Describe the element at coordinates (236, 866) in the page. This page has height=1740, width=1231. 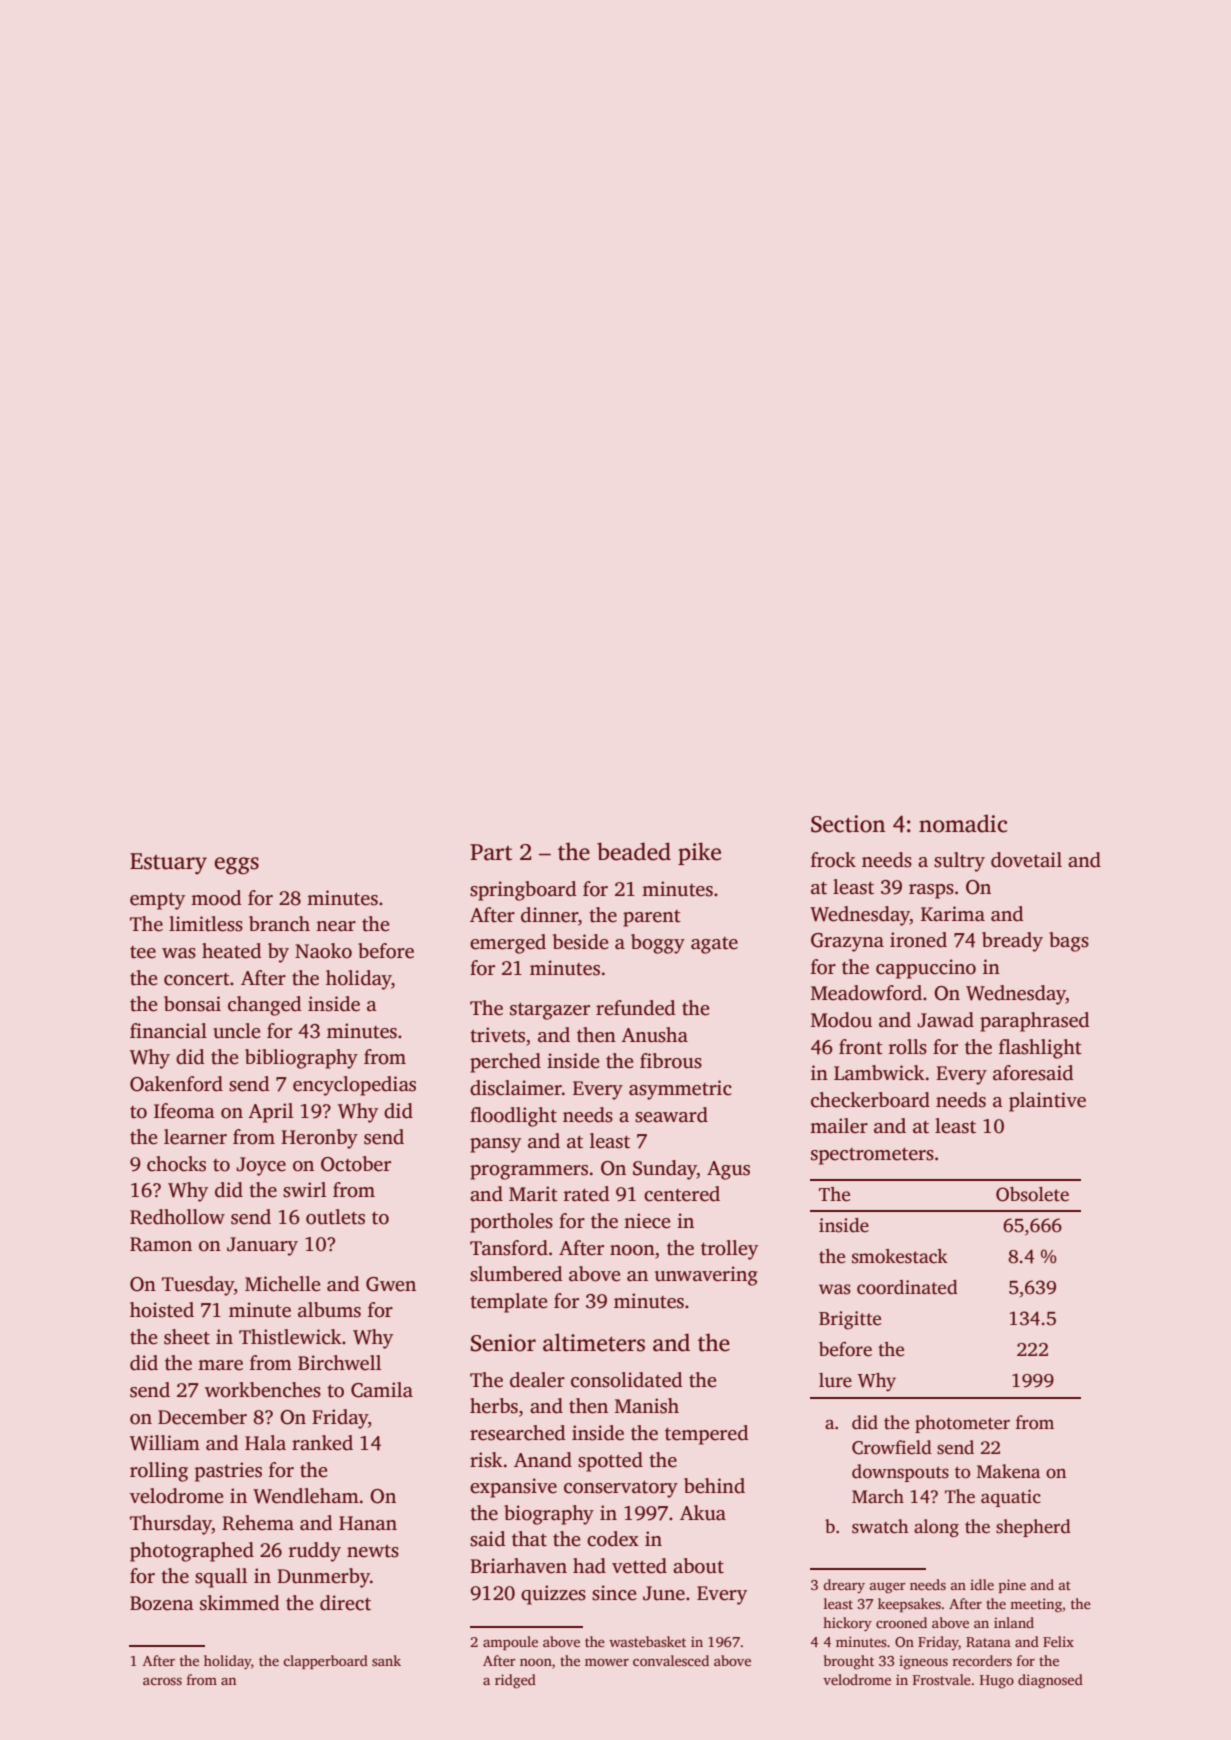
I see `eggs` at that location.
